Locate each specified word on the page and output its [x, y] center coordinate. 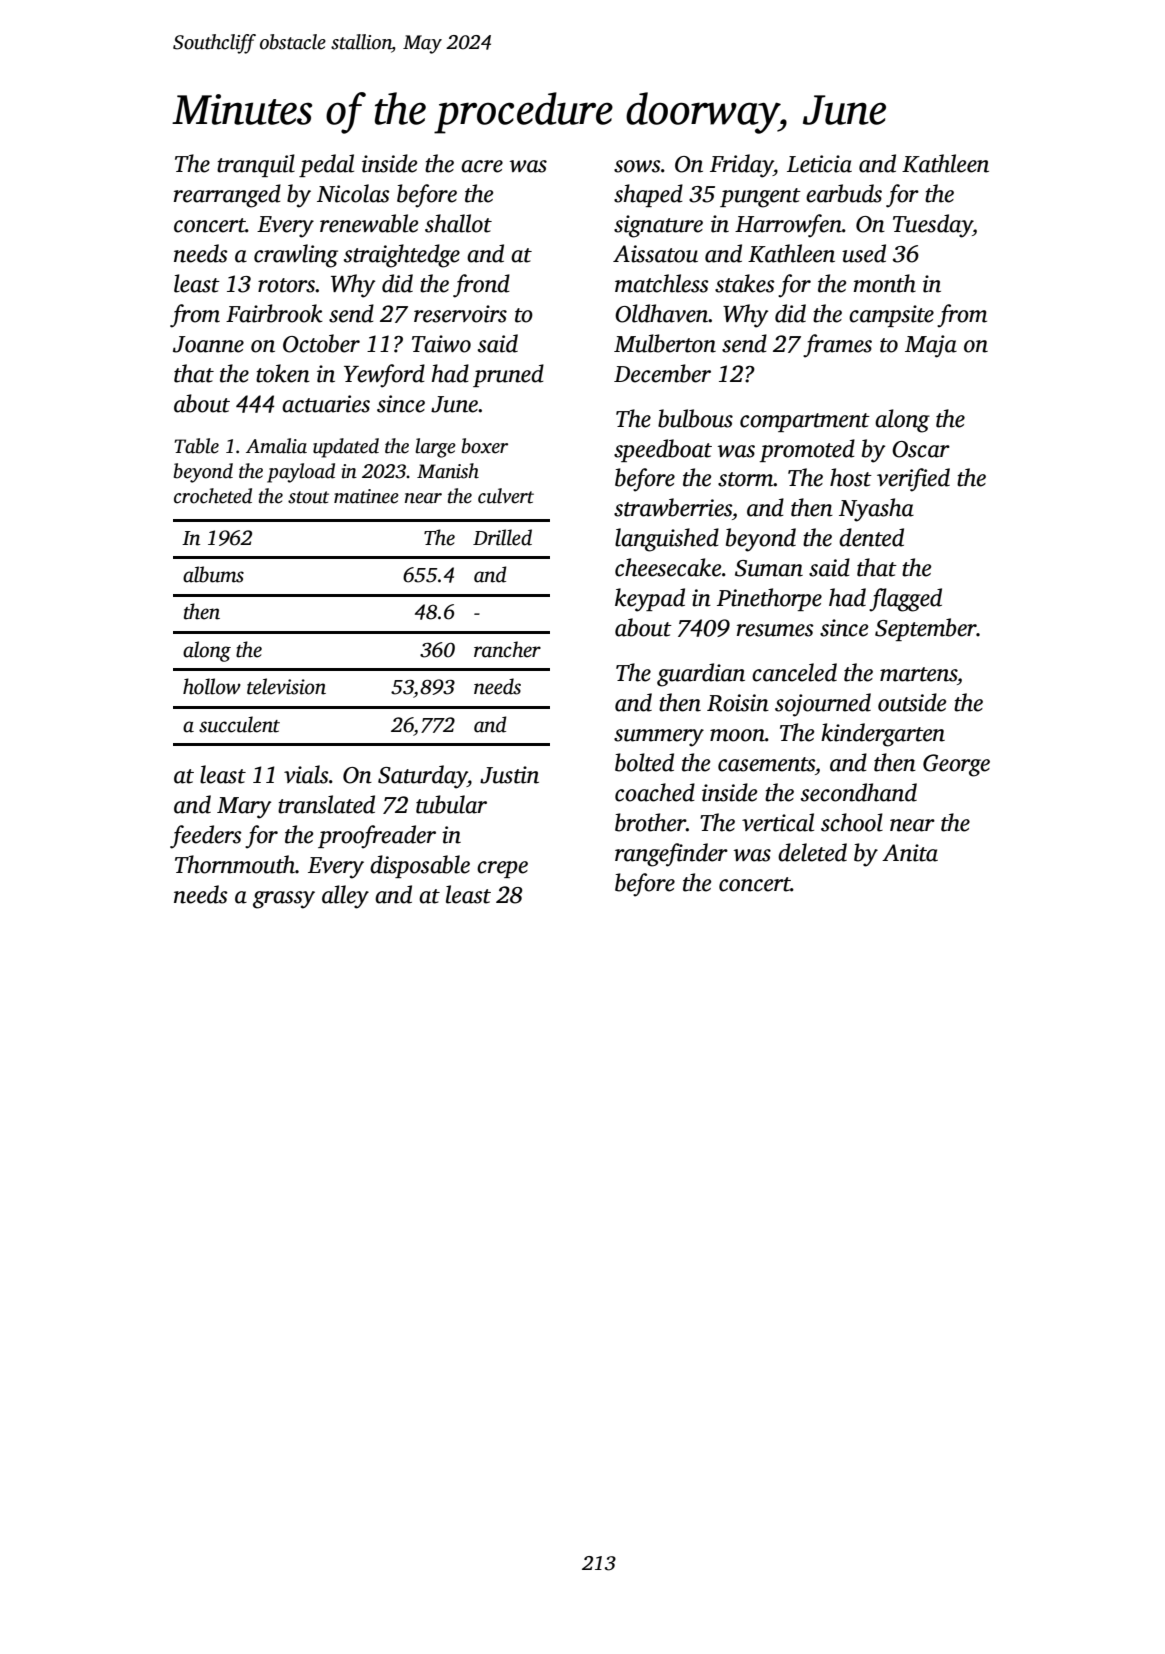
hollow [212, 686]
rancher [507, 649]
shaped [648, 195]
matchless [662, 283]
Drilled [502, 537]
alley [345, 897]
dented [871, 537]
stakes [745, 283]
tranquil [256, 165]
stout [308, 497]
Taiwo [441, 344]
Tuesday [933, 226]
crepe [502, 869]
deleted [812, 852]
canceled [794, 672]
